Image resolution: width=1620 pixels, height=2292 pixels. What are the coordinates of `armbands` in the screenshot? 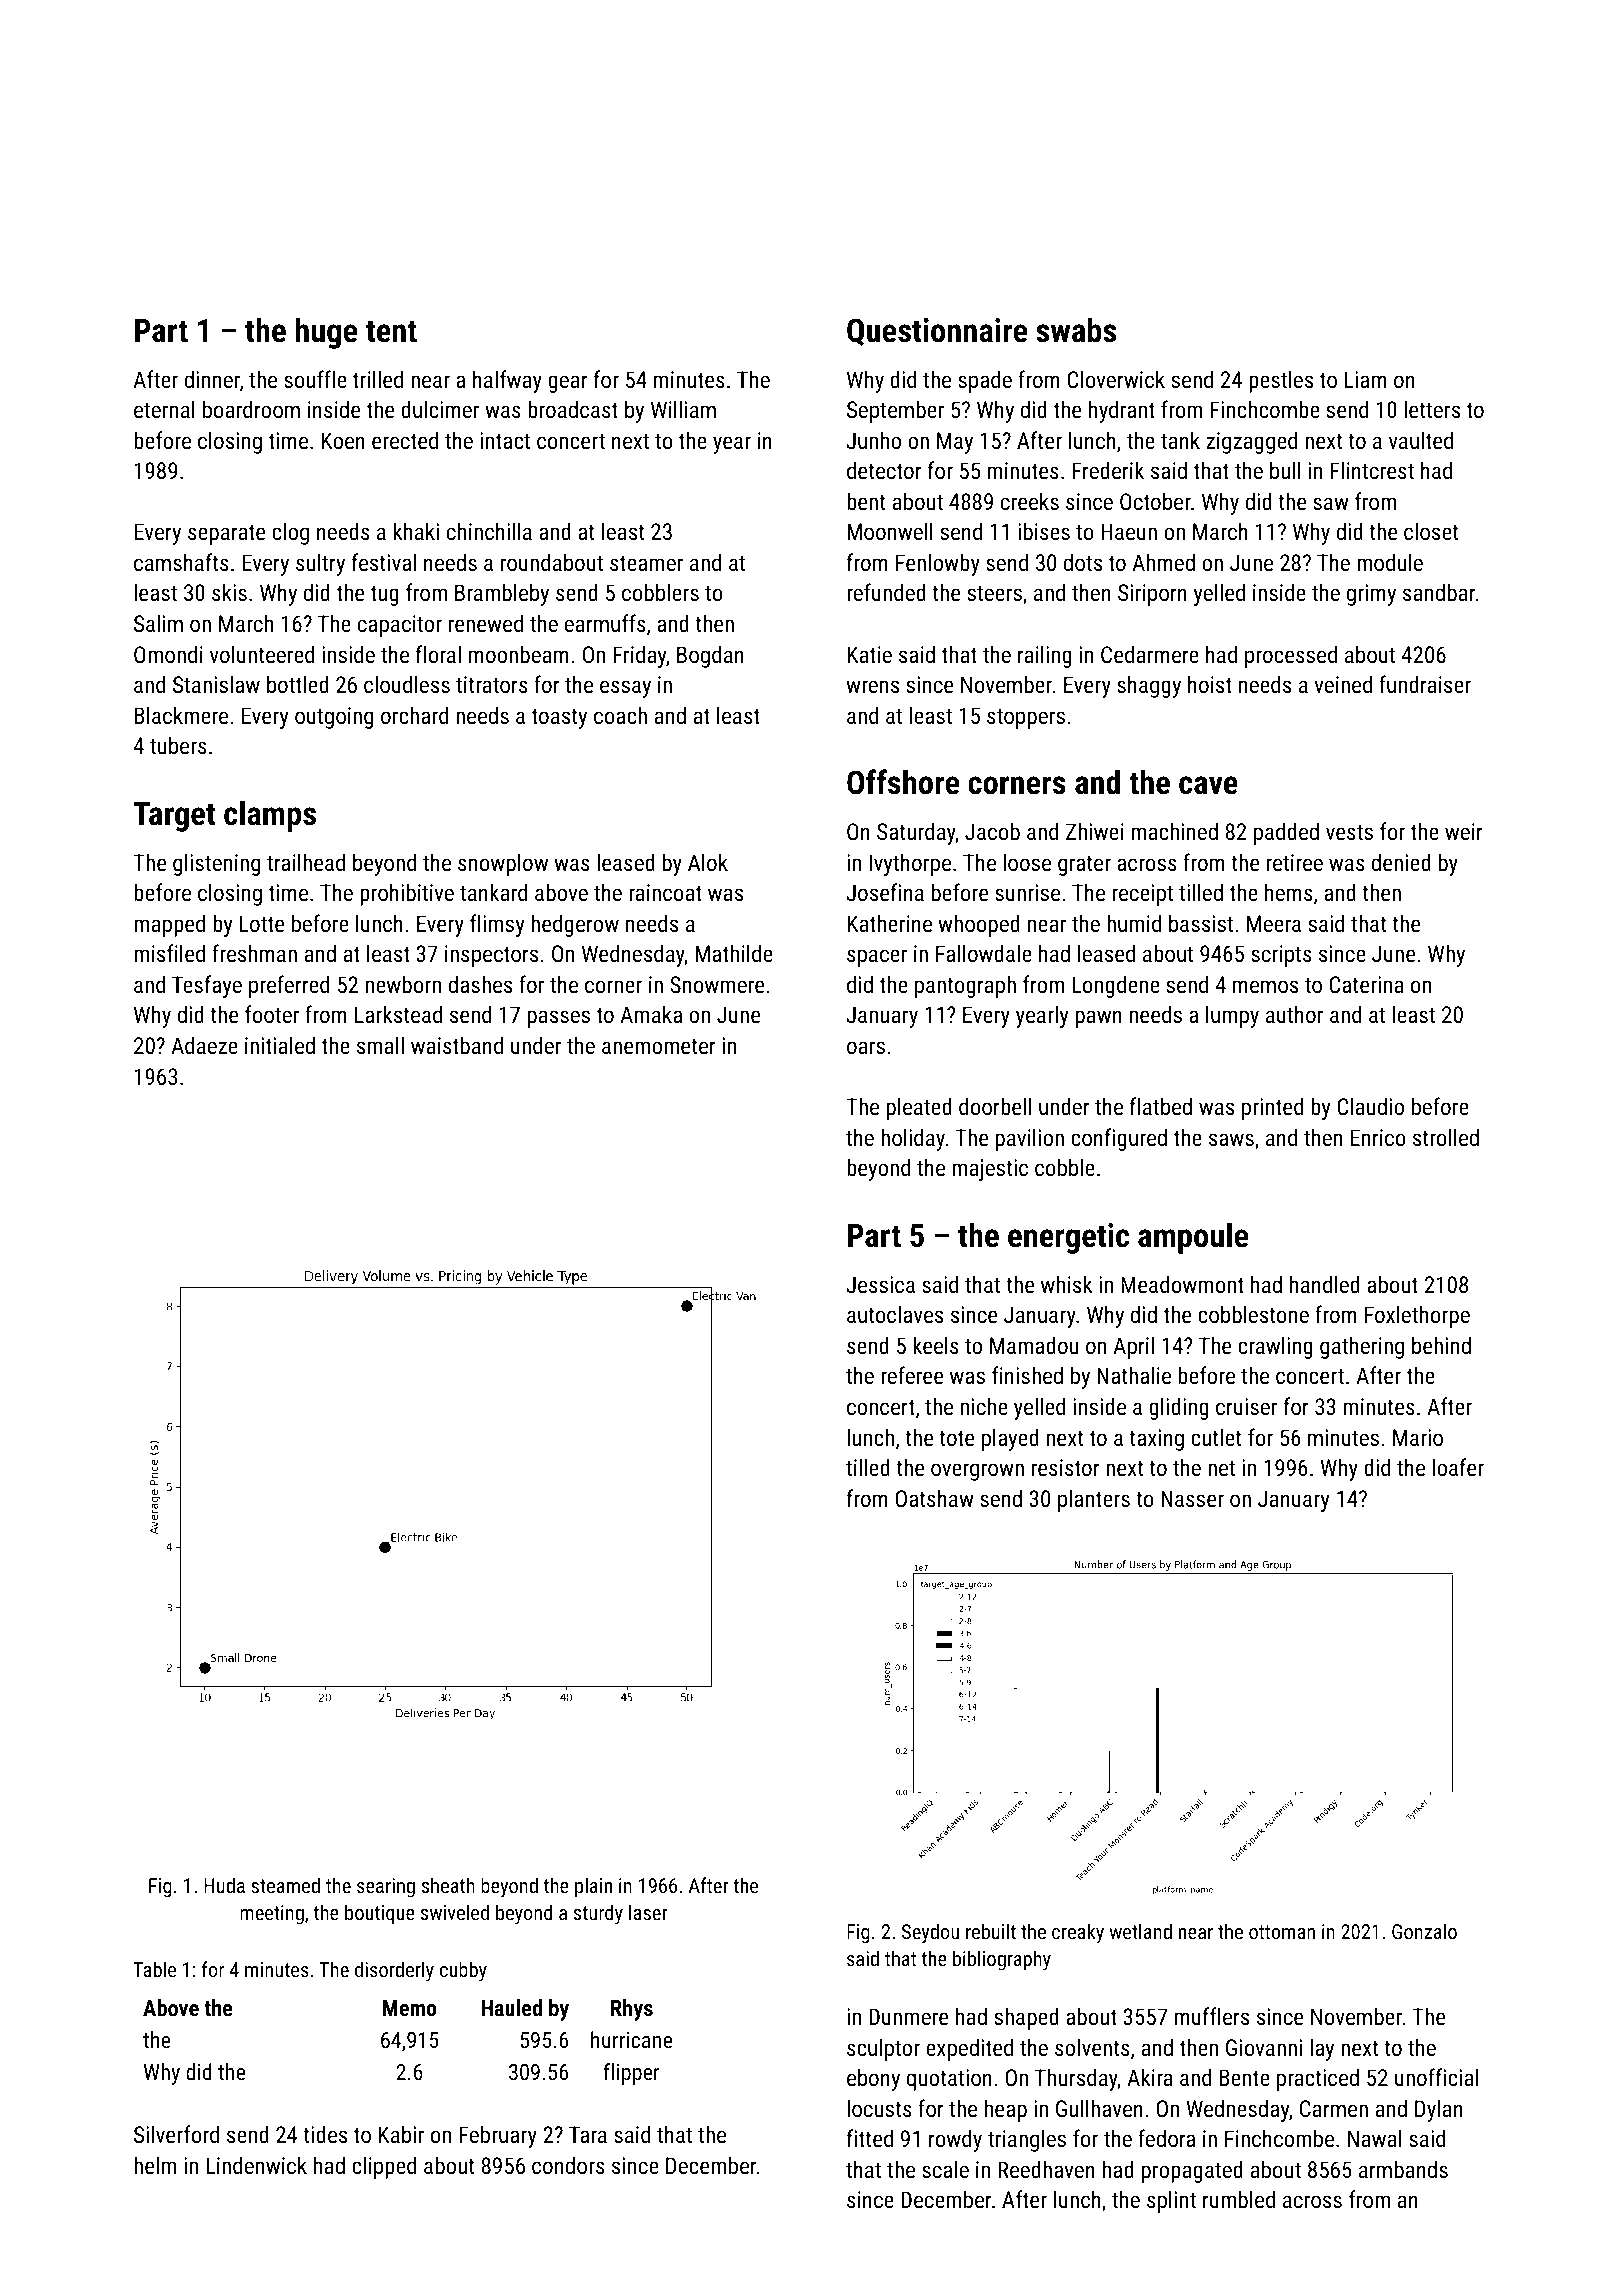 It's located at (1403, 2169).
